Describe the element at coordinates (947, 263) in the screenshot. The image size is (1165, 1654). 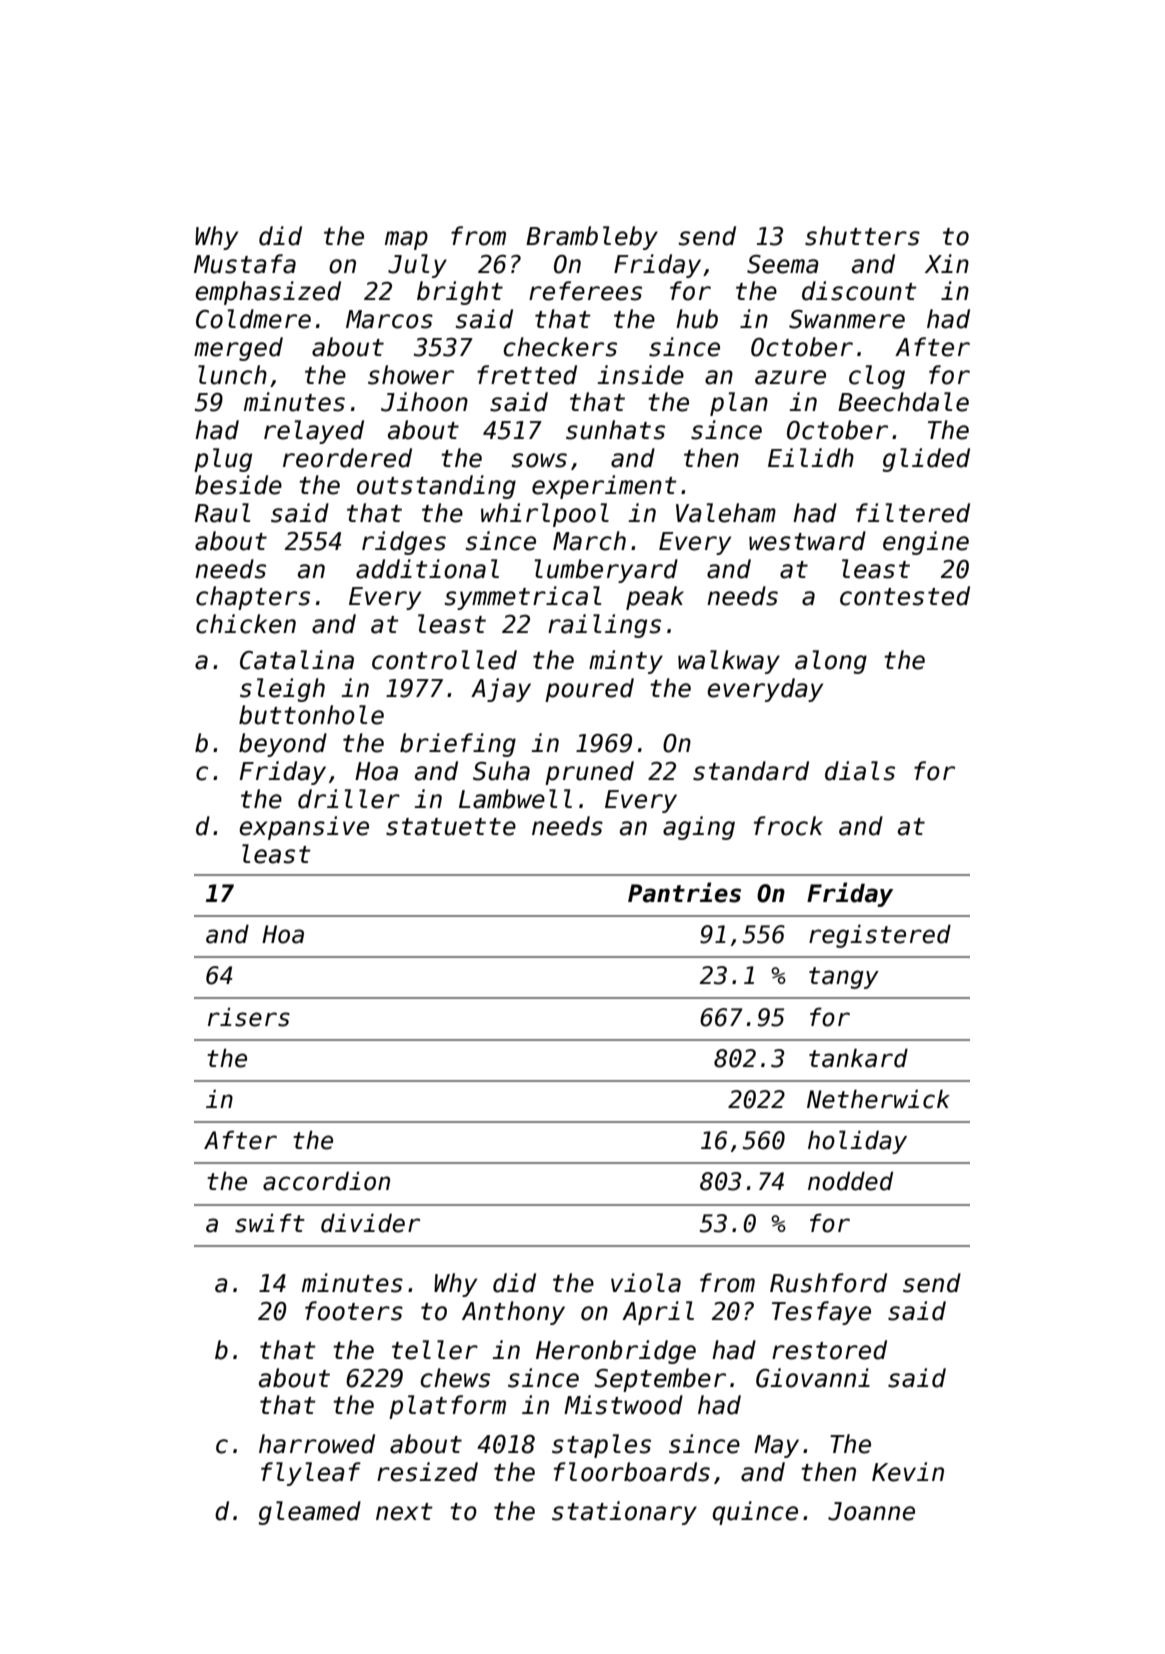
I see `Xin` at that location.
